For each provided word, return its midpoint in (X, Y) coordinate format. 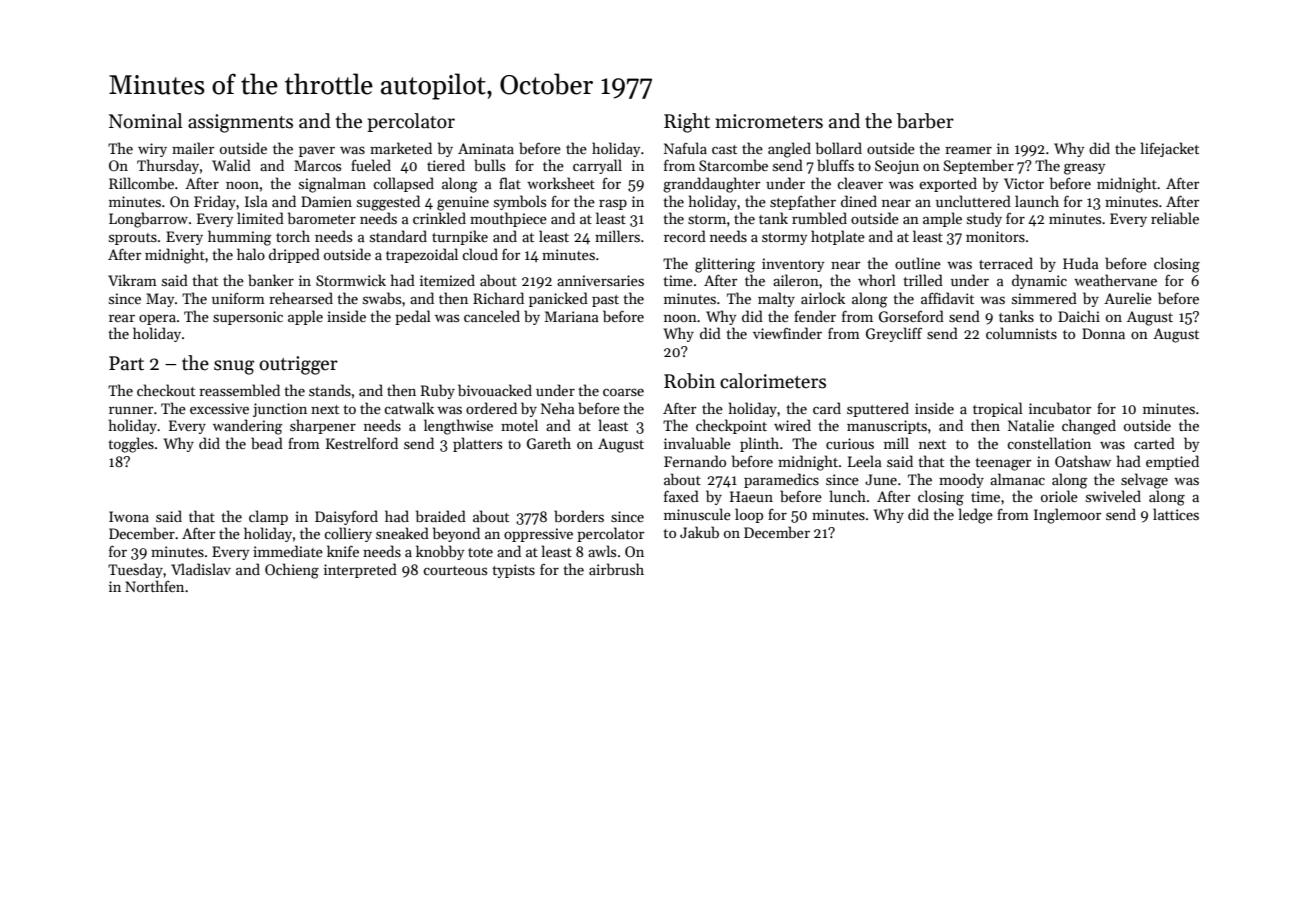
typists (513, 571)
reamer (968, 150)
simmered (1044, 298)
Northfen (154, 586)
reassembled (239, 390)
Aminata (486, 148)
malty (776, 299)
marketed (401, 148)
